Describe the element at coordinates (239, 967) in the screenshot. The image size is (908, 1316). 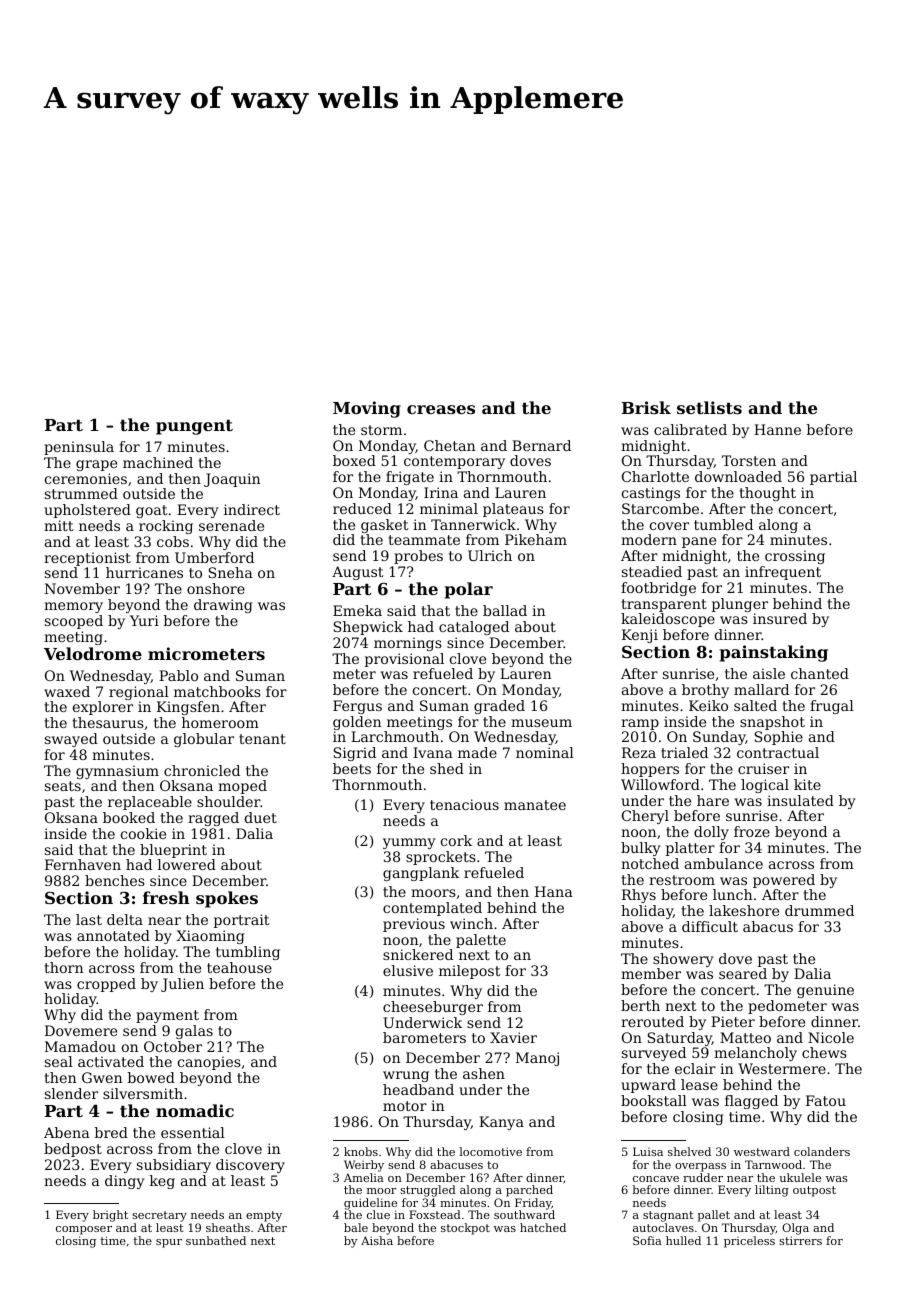
I see `teahouse` at that location.
